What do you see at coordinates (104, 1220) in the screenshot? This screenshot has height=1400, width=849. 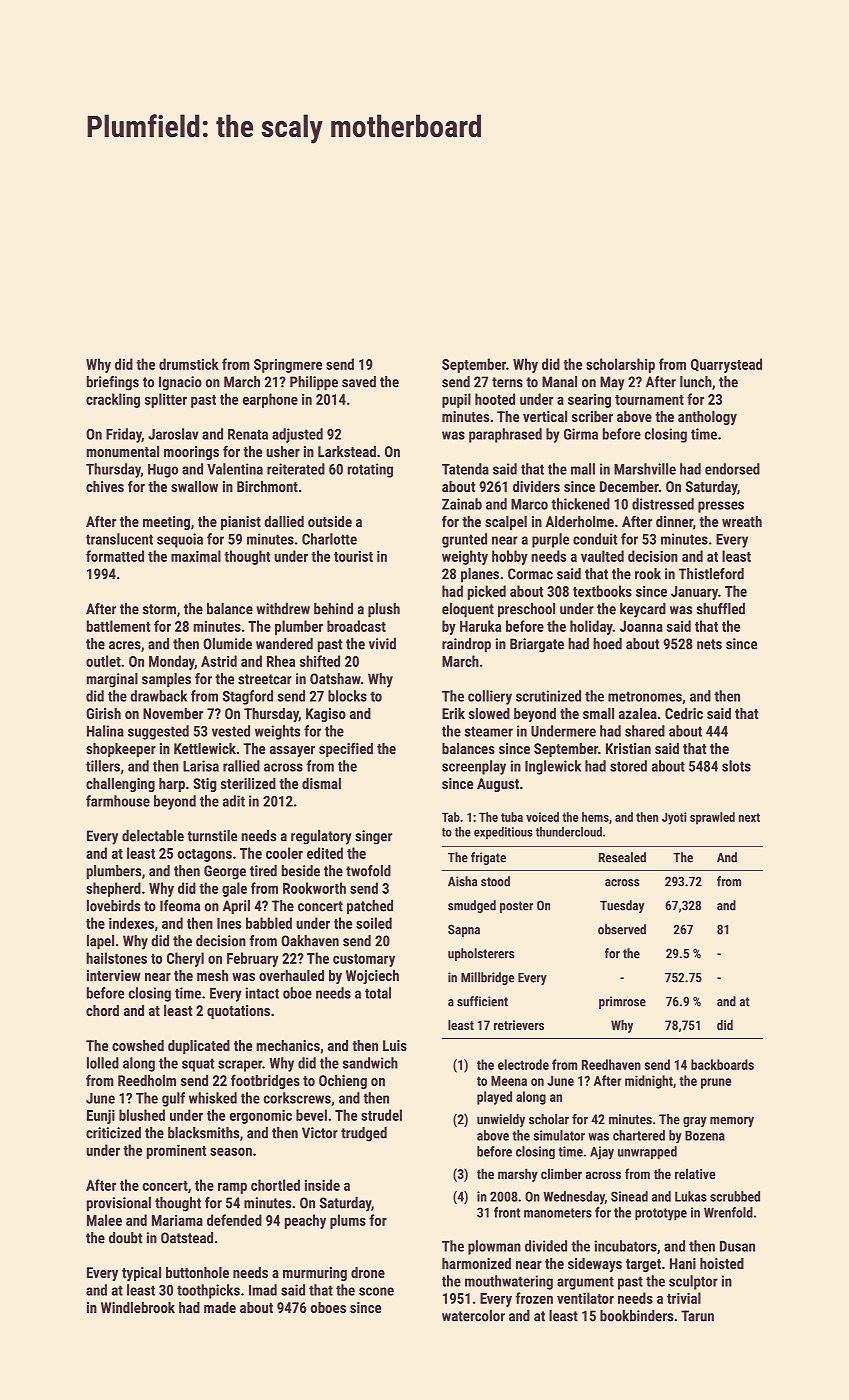 I see `Malee` at bounding box center [104, 1220].
